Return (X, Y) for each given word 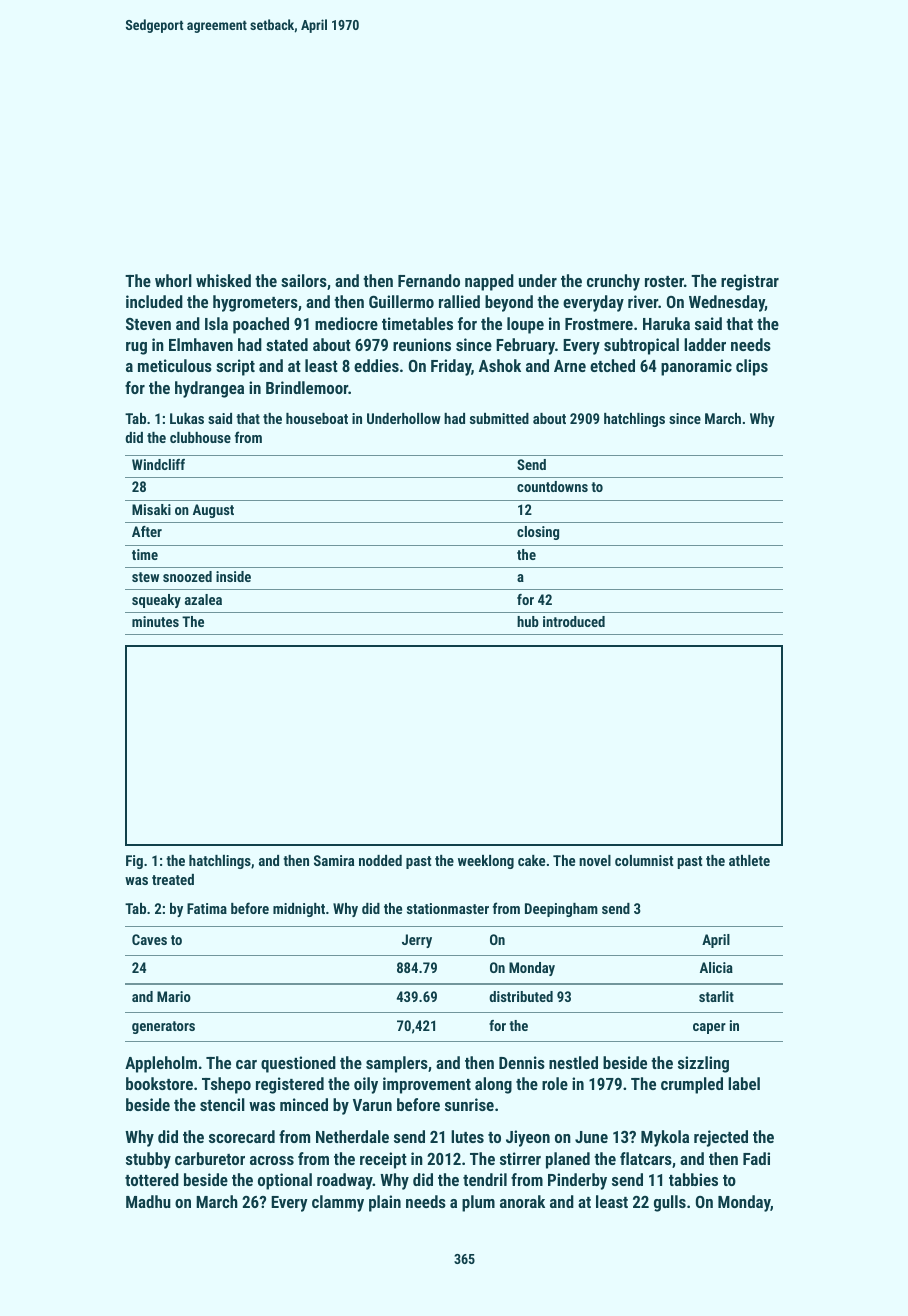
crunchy (613, 282)
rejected (721, 1138)
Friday (451, 367)
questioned (298, 1064)
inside (233, 576)
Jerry (417, 941)
